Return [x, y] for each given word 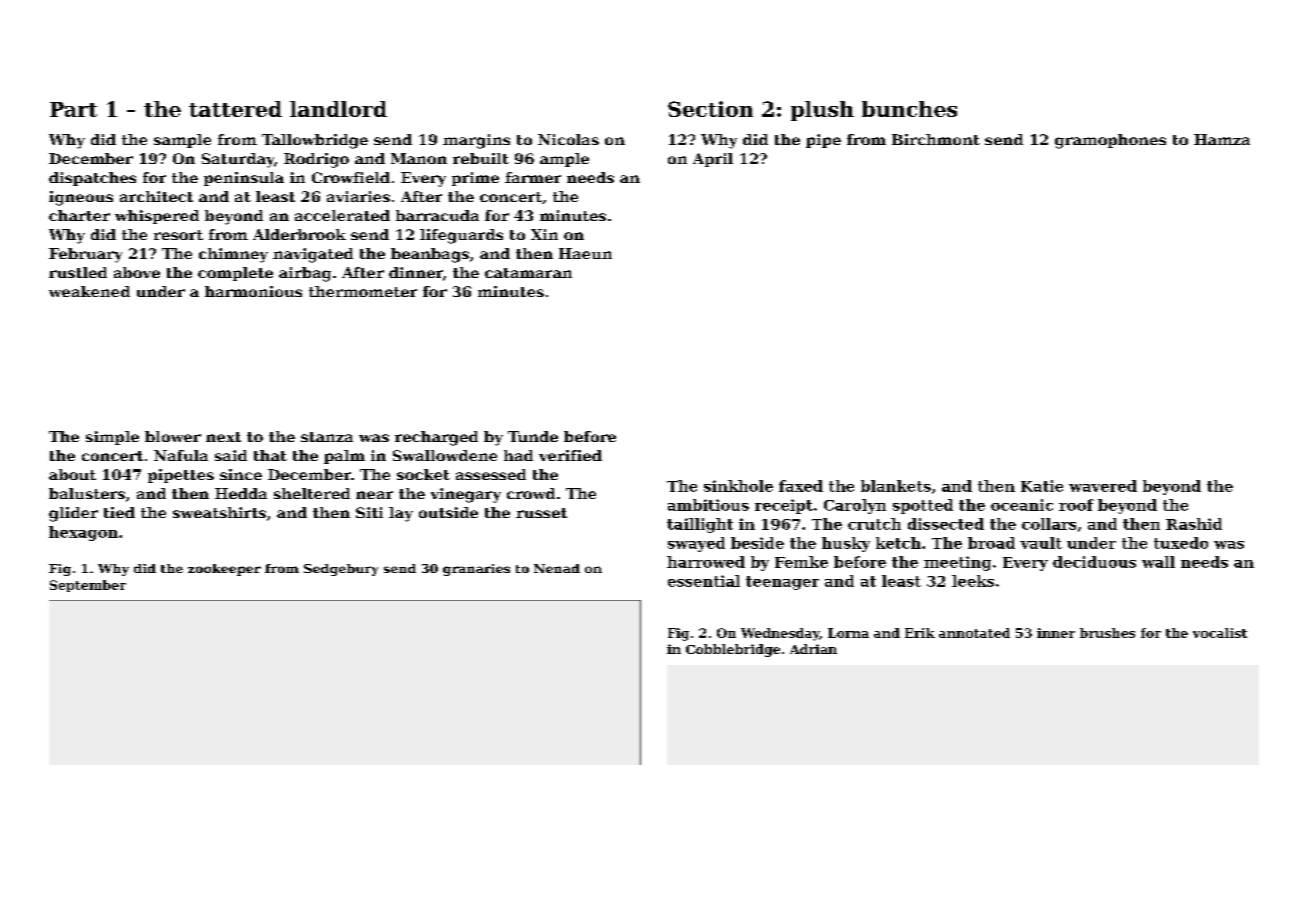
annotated [974, 633]
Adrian [813, 649]
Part [73, 109]
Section [710, 109]
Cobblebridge [733, 650]
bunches [909, 109]
